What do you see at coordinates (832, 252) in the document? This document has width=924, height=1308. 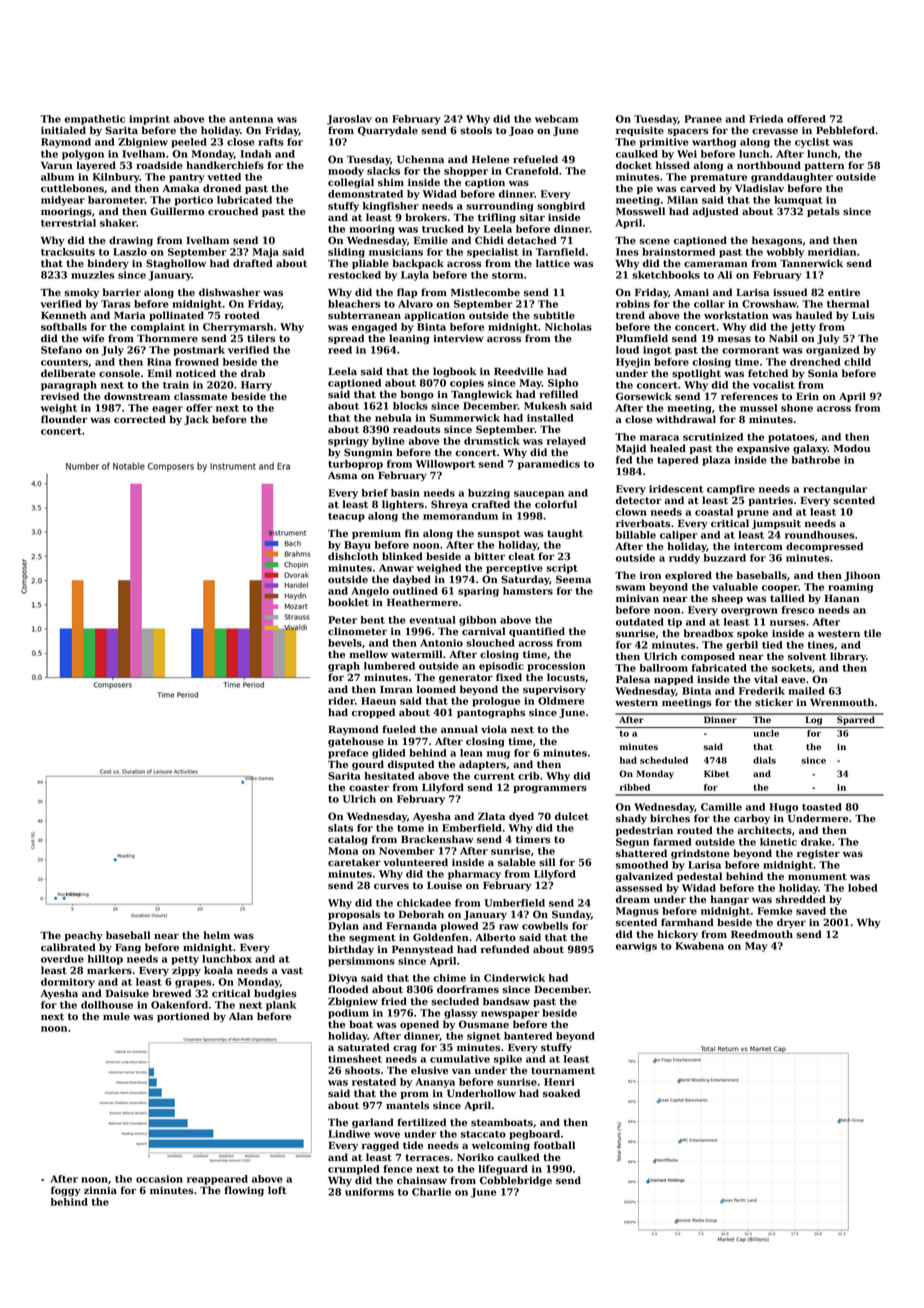 I see `meridian` at bounding box center [832, 252].
